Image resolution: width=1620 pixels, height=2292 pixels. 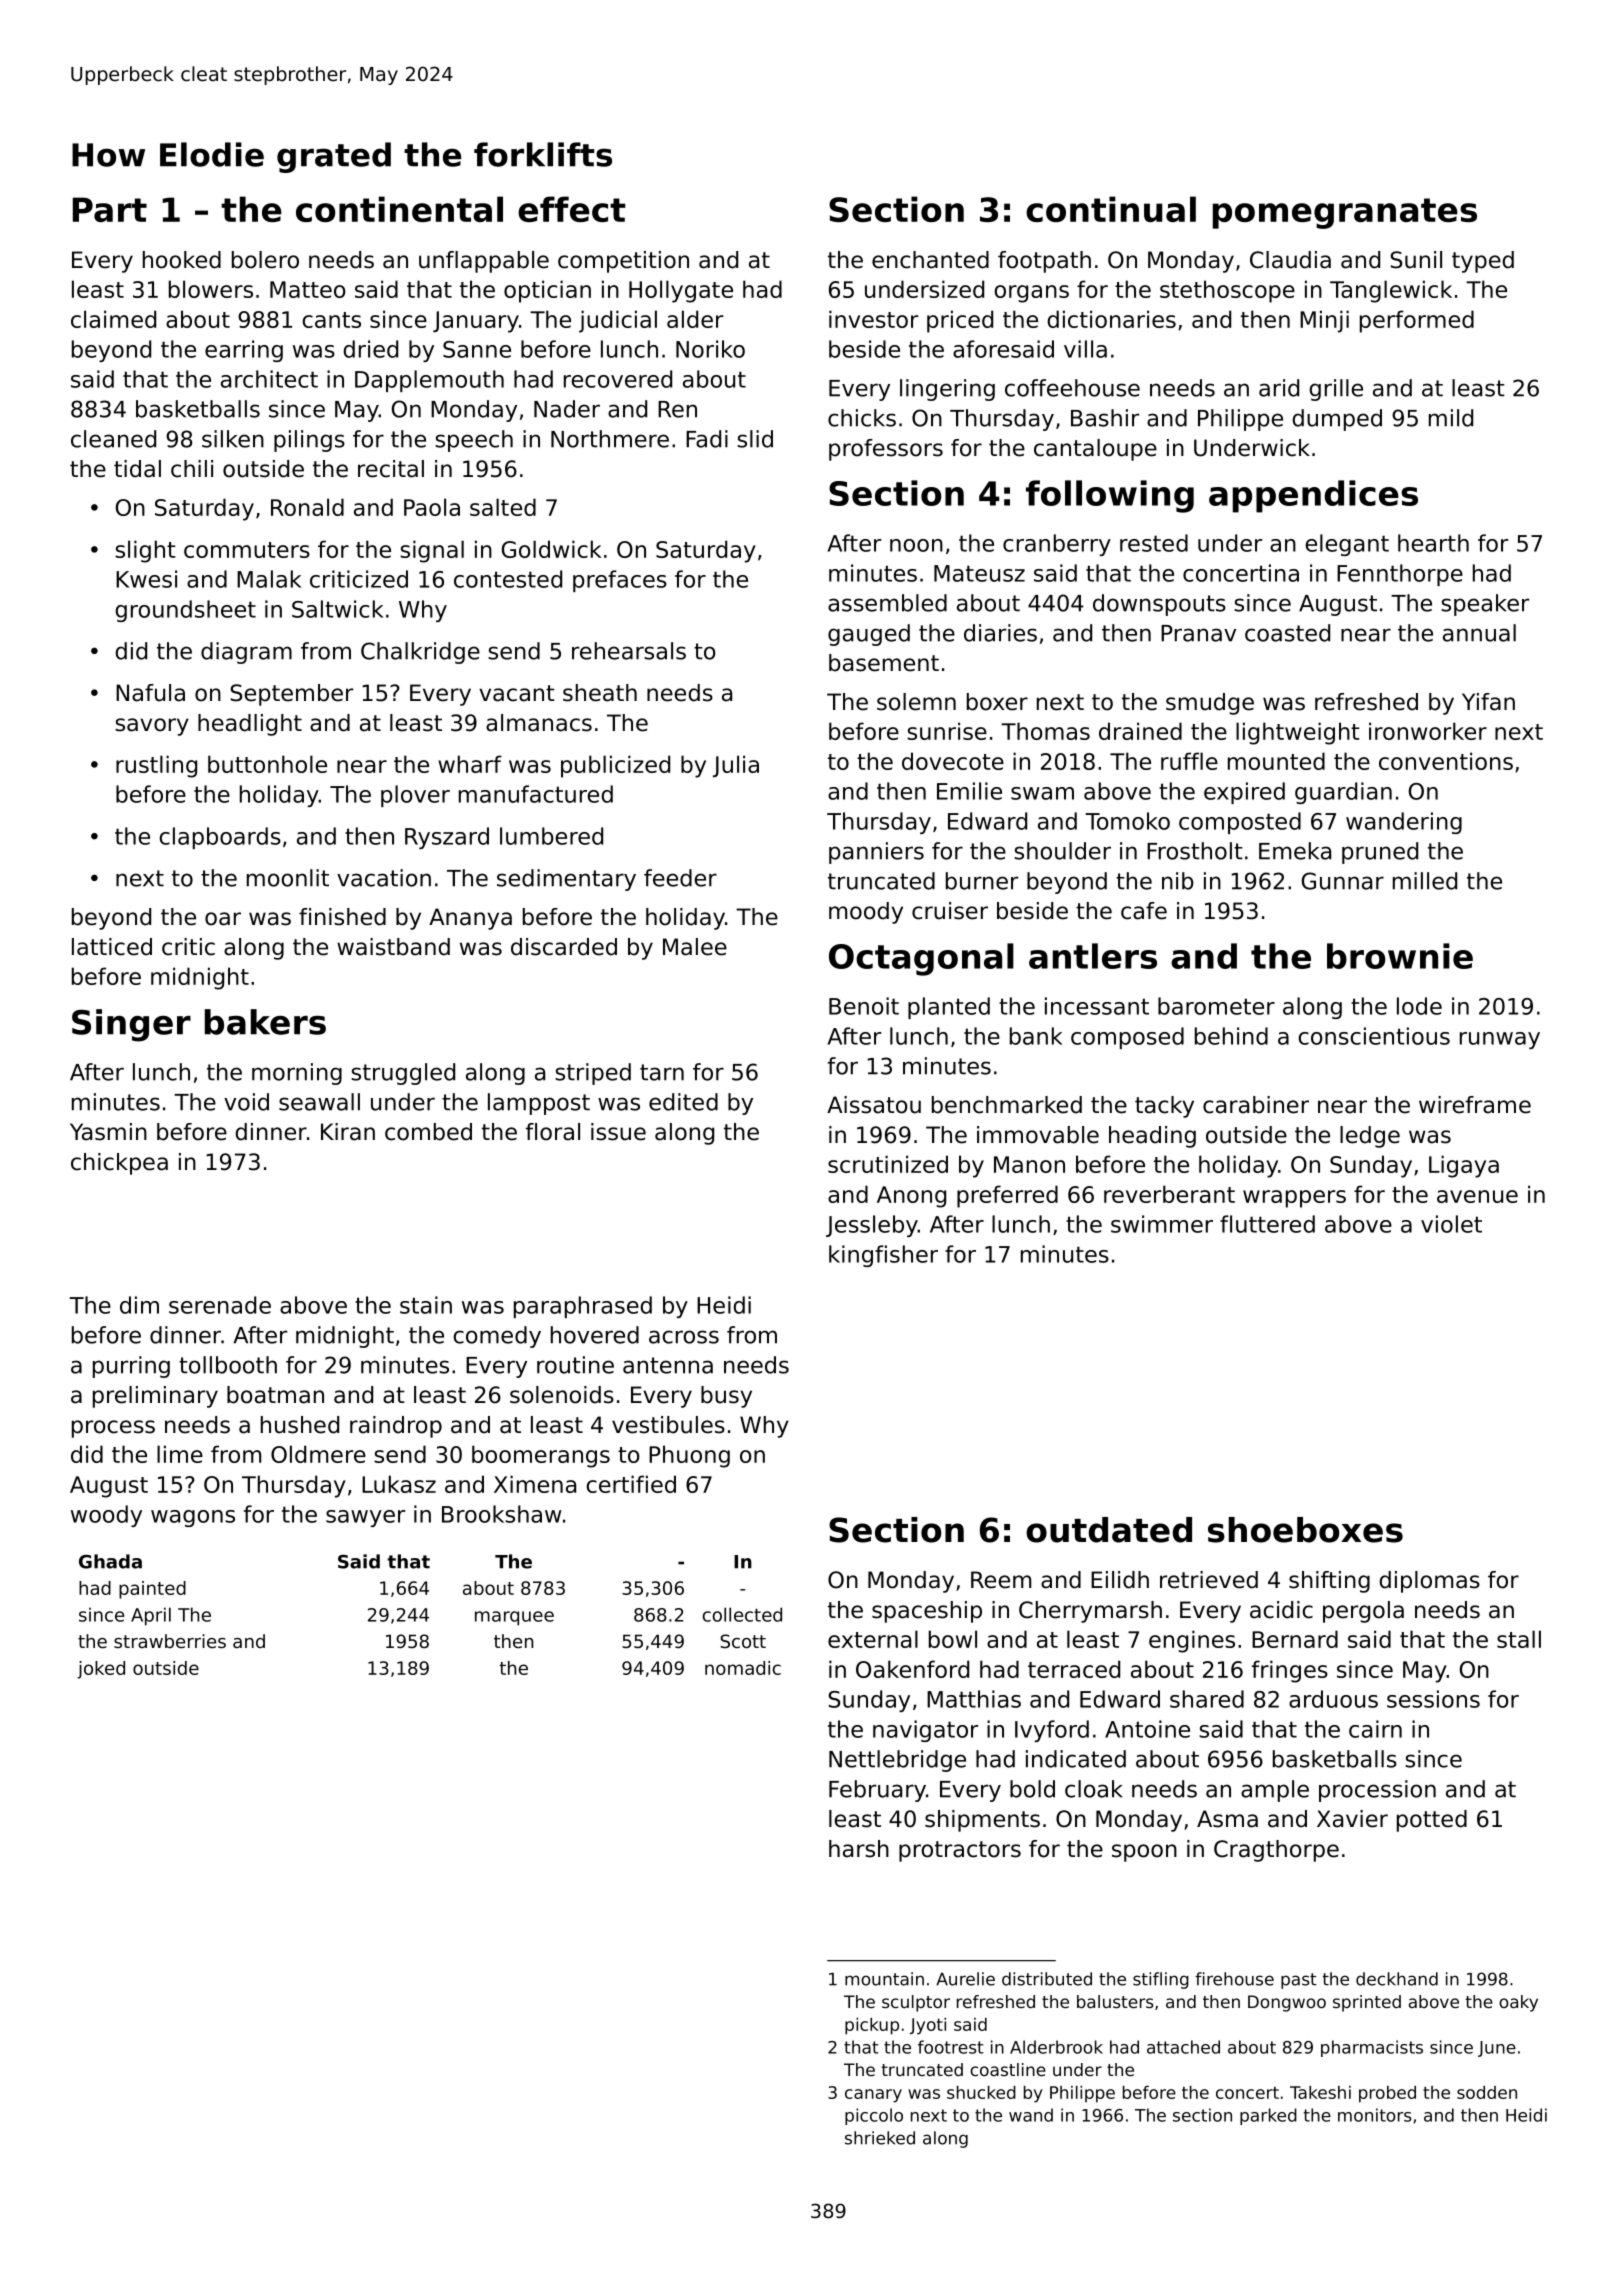 I want to click on buttonhole, so click(x=267, y=764).
